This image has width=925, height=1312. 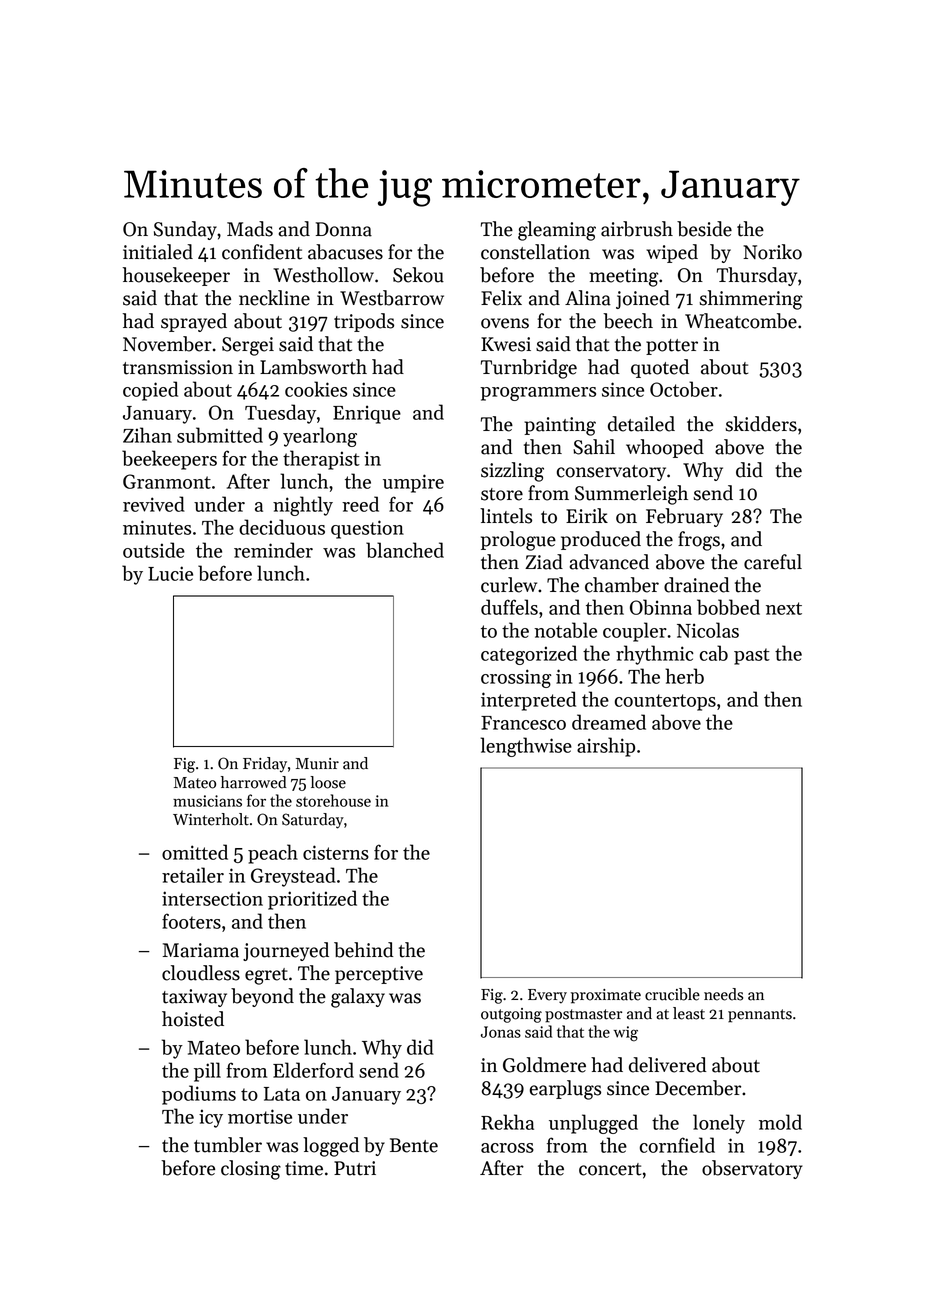 I want to click on yearlong, so click(x=320, y=437).
